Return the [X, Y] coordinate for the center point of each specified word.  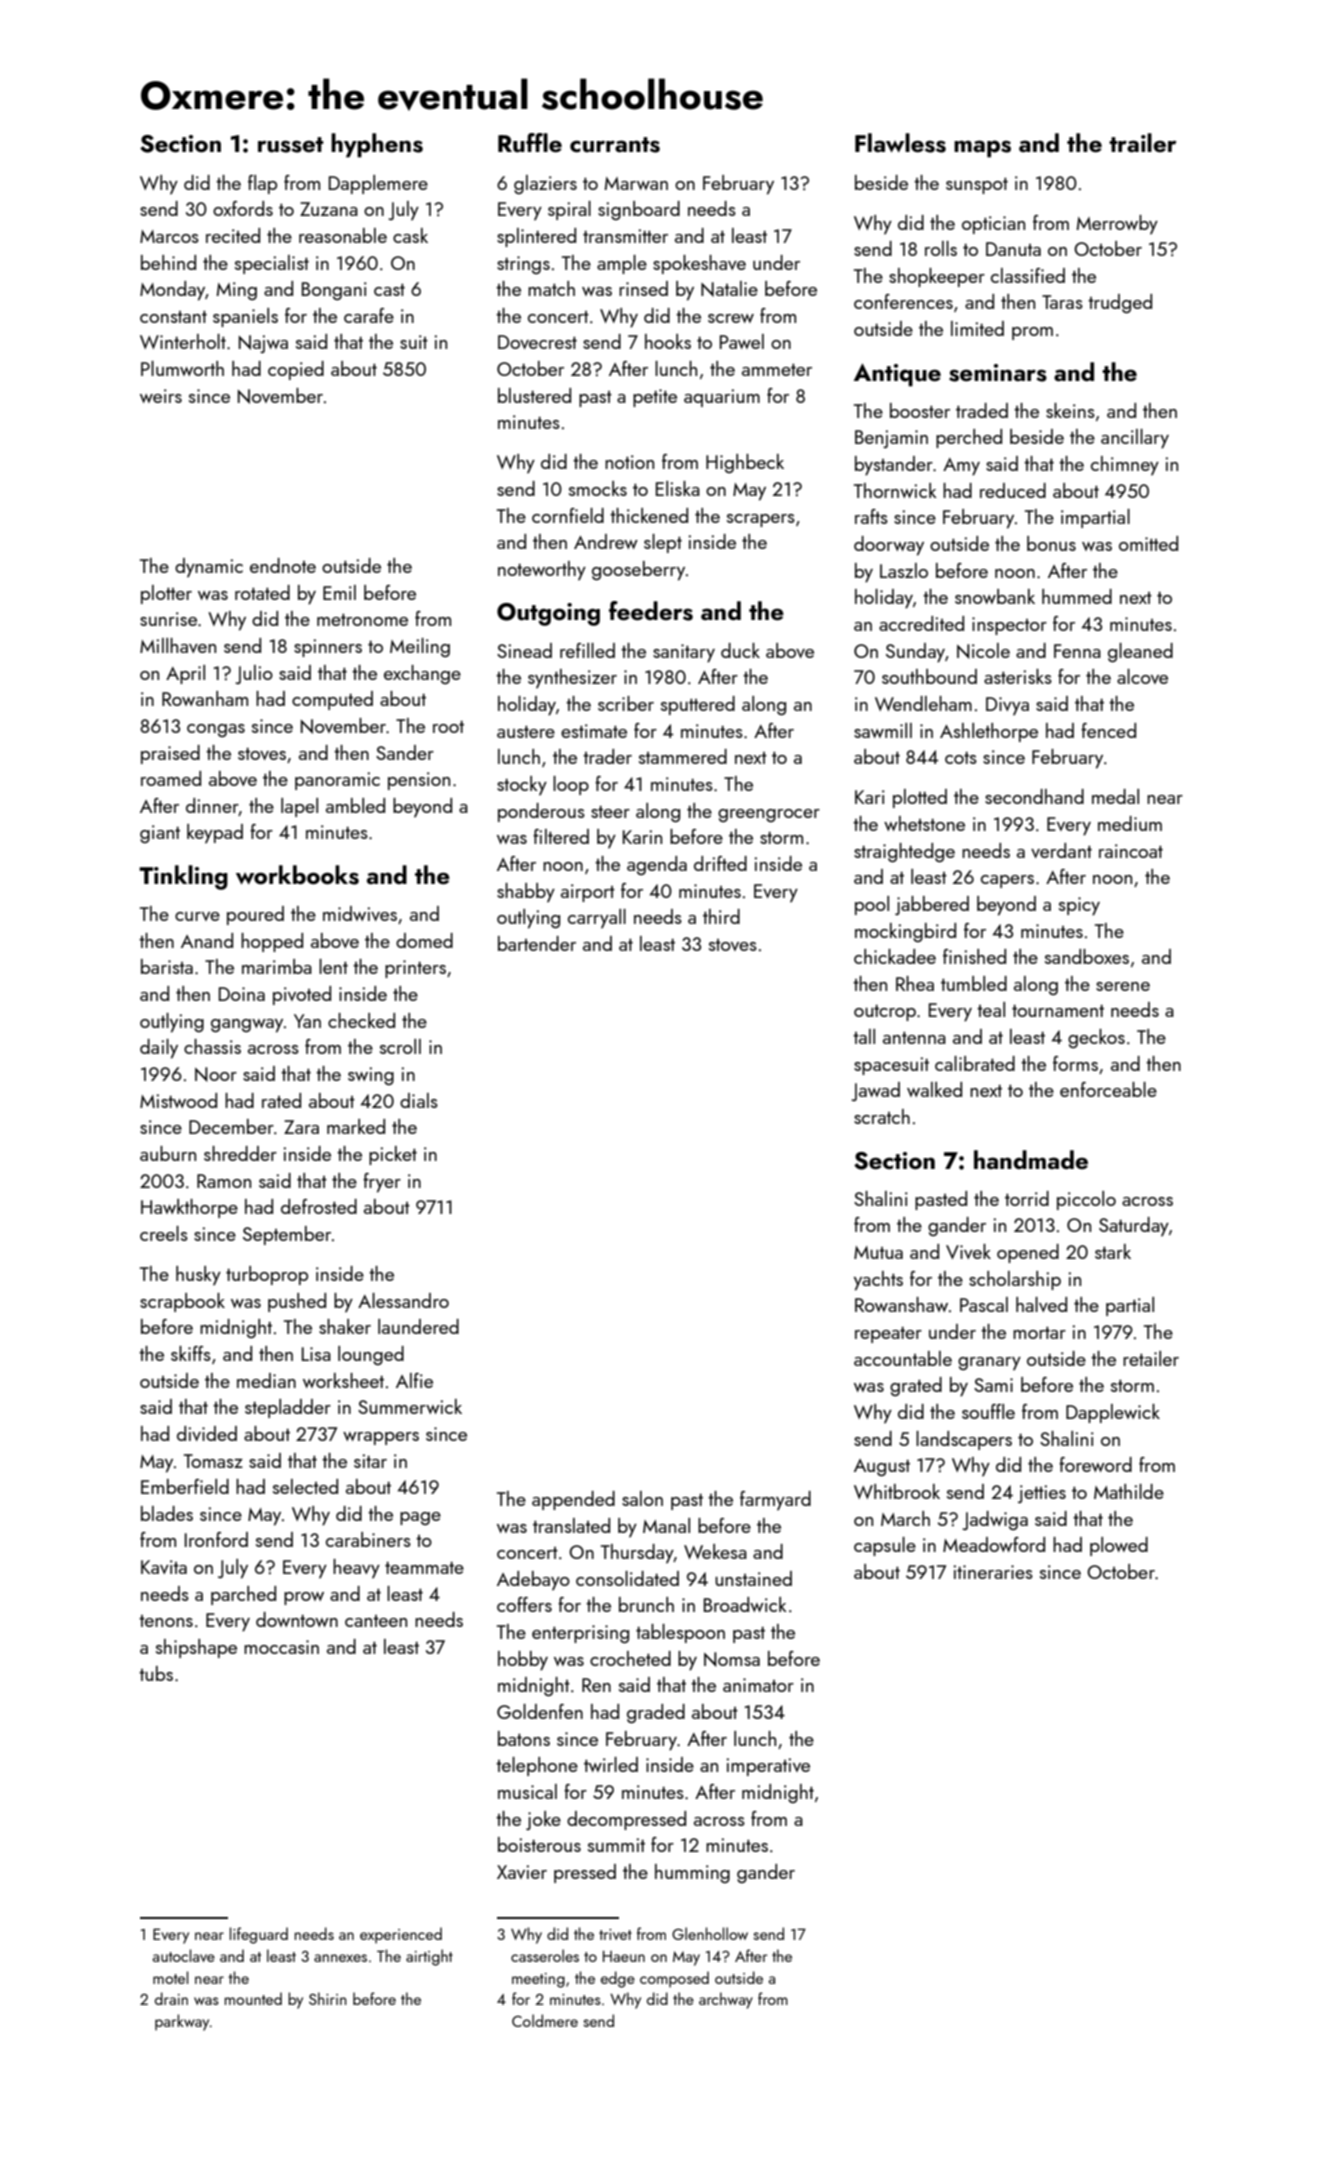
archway [726, 2000]
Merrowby [1117, 224]
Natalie [729, 289]
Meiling [420, 647]
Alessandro [403, 1300]
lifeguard [259, 1935]
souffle [988, 1411]
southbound [929, 676]
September [287, 1235]
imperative [768, 1767]
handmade [1031, 1159]
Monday [172, 291]
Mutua [878, 1252]
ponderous [541, 812]
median [266, 1380]
